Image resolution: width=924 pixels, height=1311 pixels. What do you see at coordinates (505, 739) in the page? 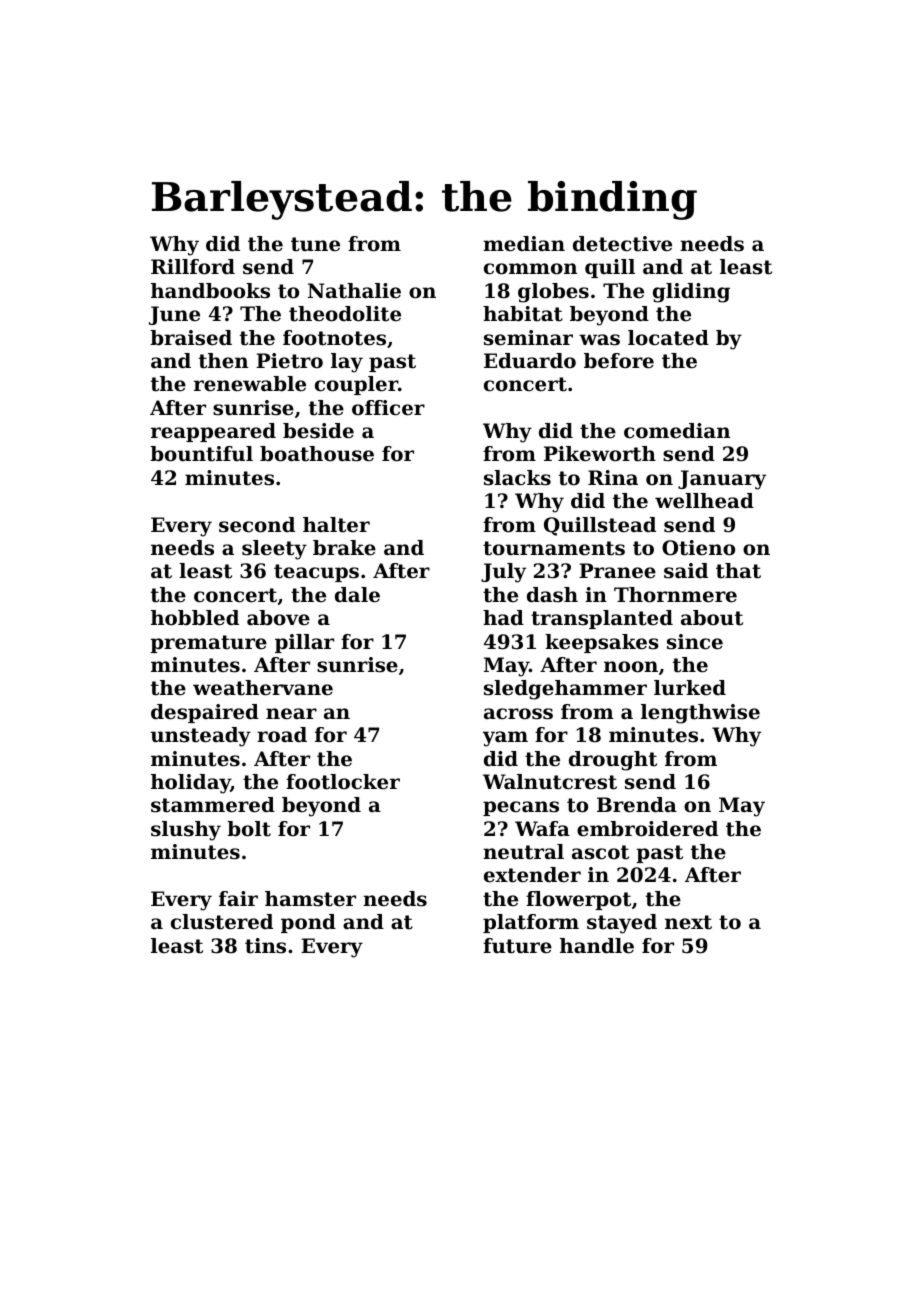
I see `yam` at bounding box center [505, 739].
